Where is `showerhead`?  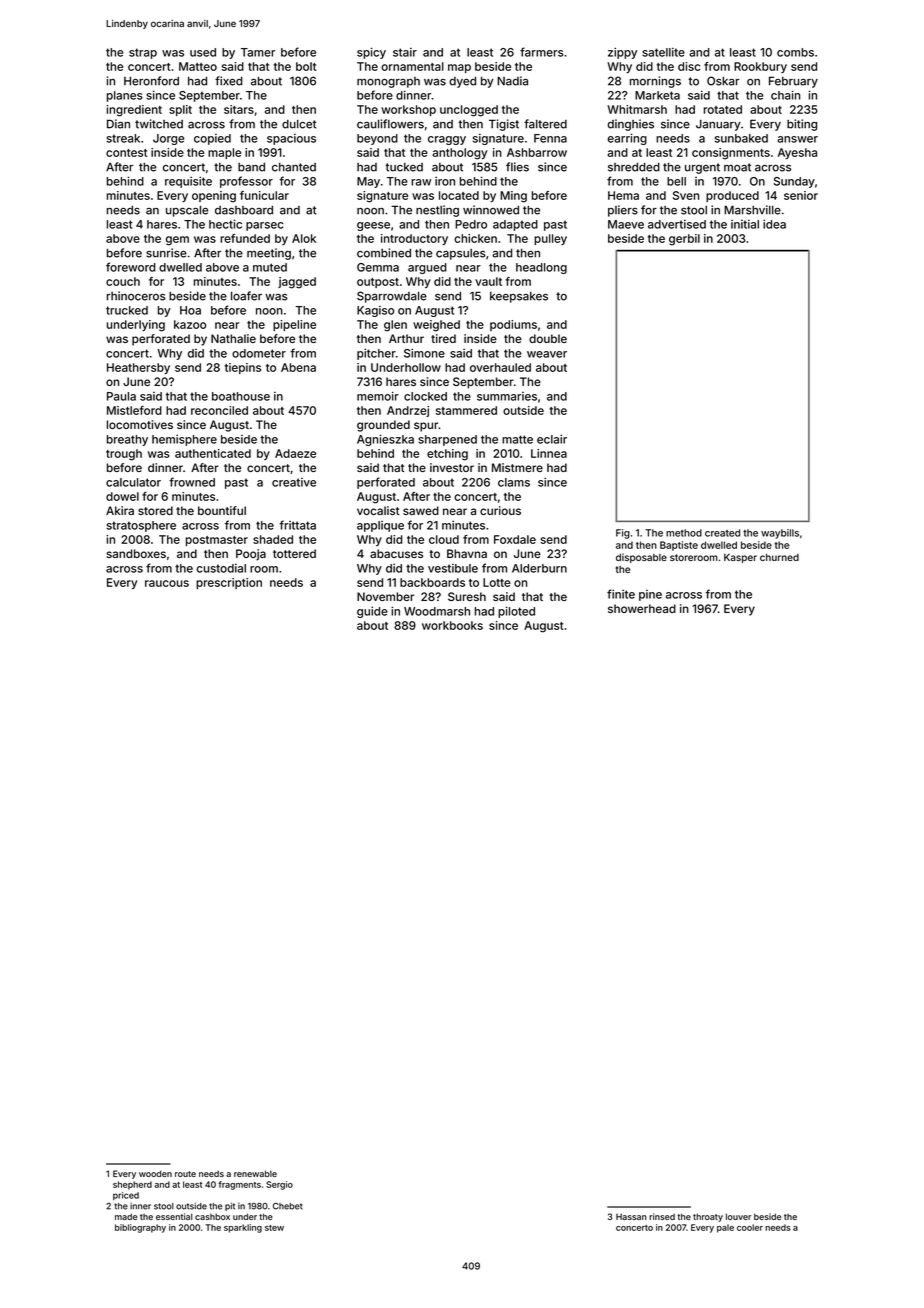 showerhead is located at coordinates (642, 608).
